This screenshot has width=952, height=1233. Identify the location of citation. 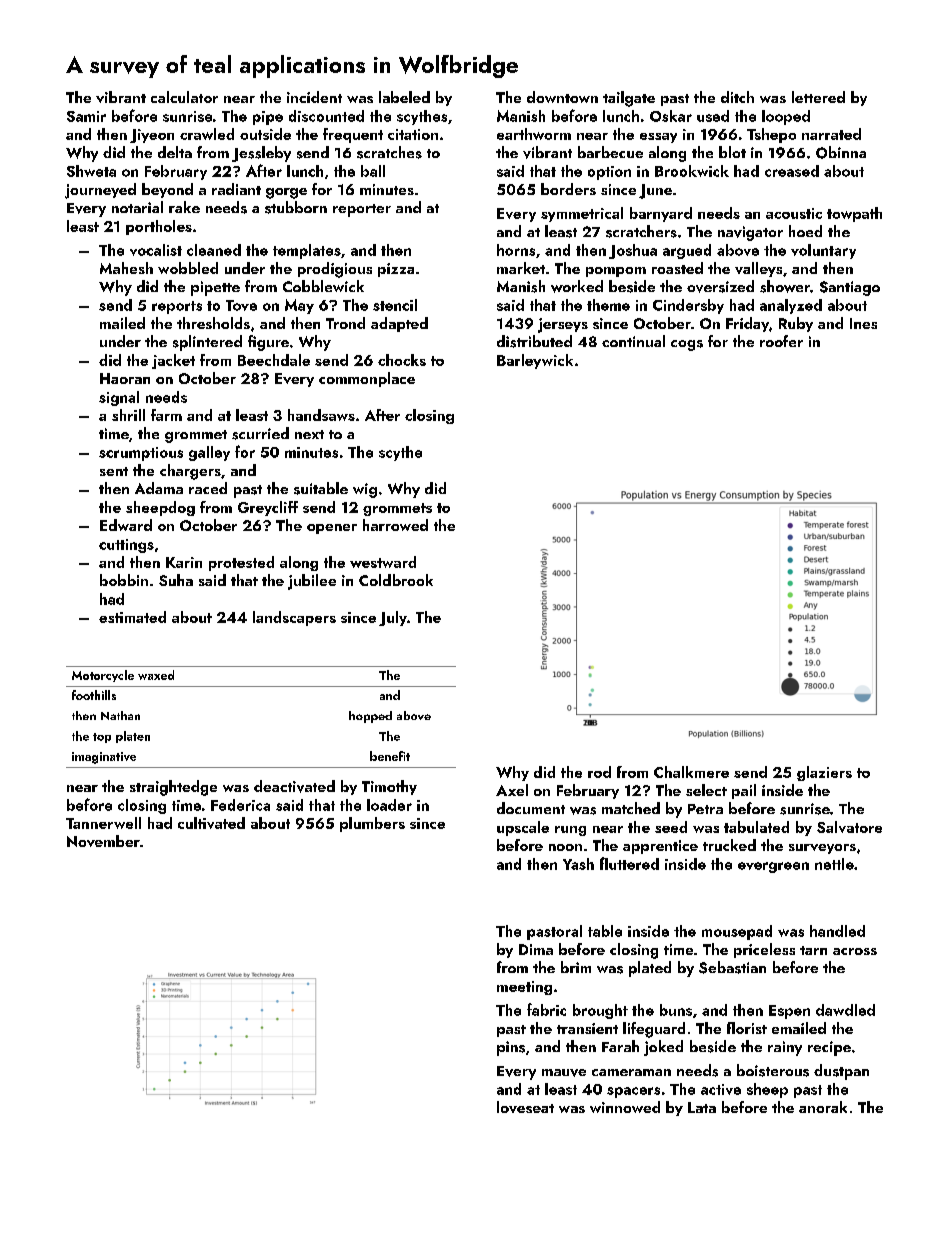
(413, 134).
